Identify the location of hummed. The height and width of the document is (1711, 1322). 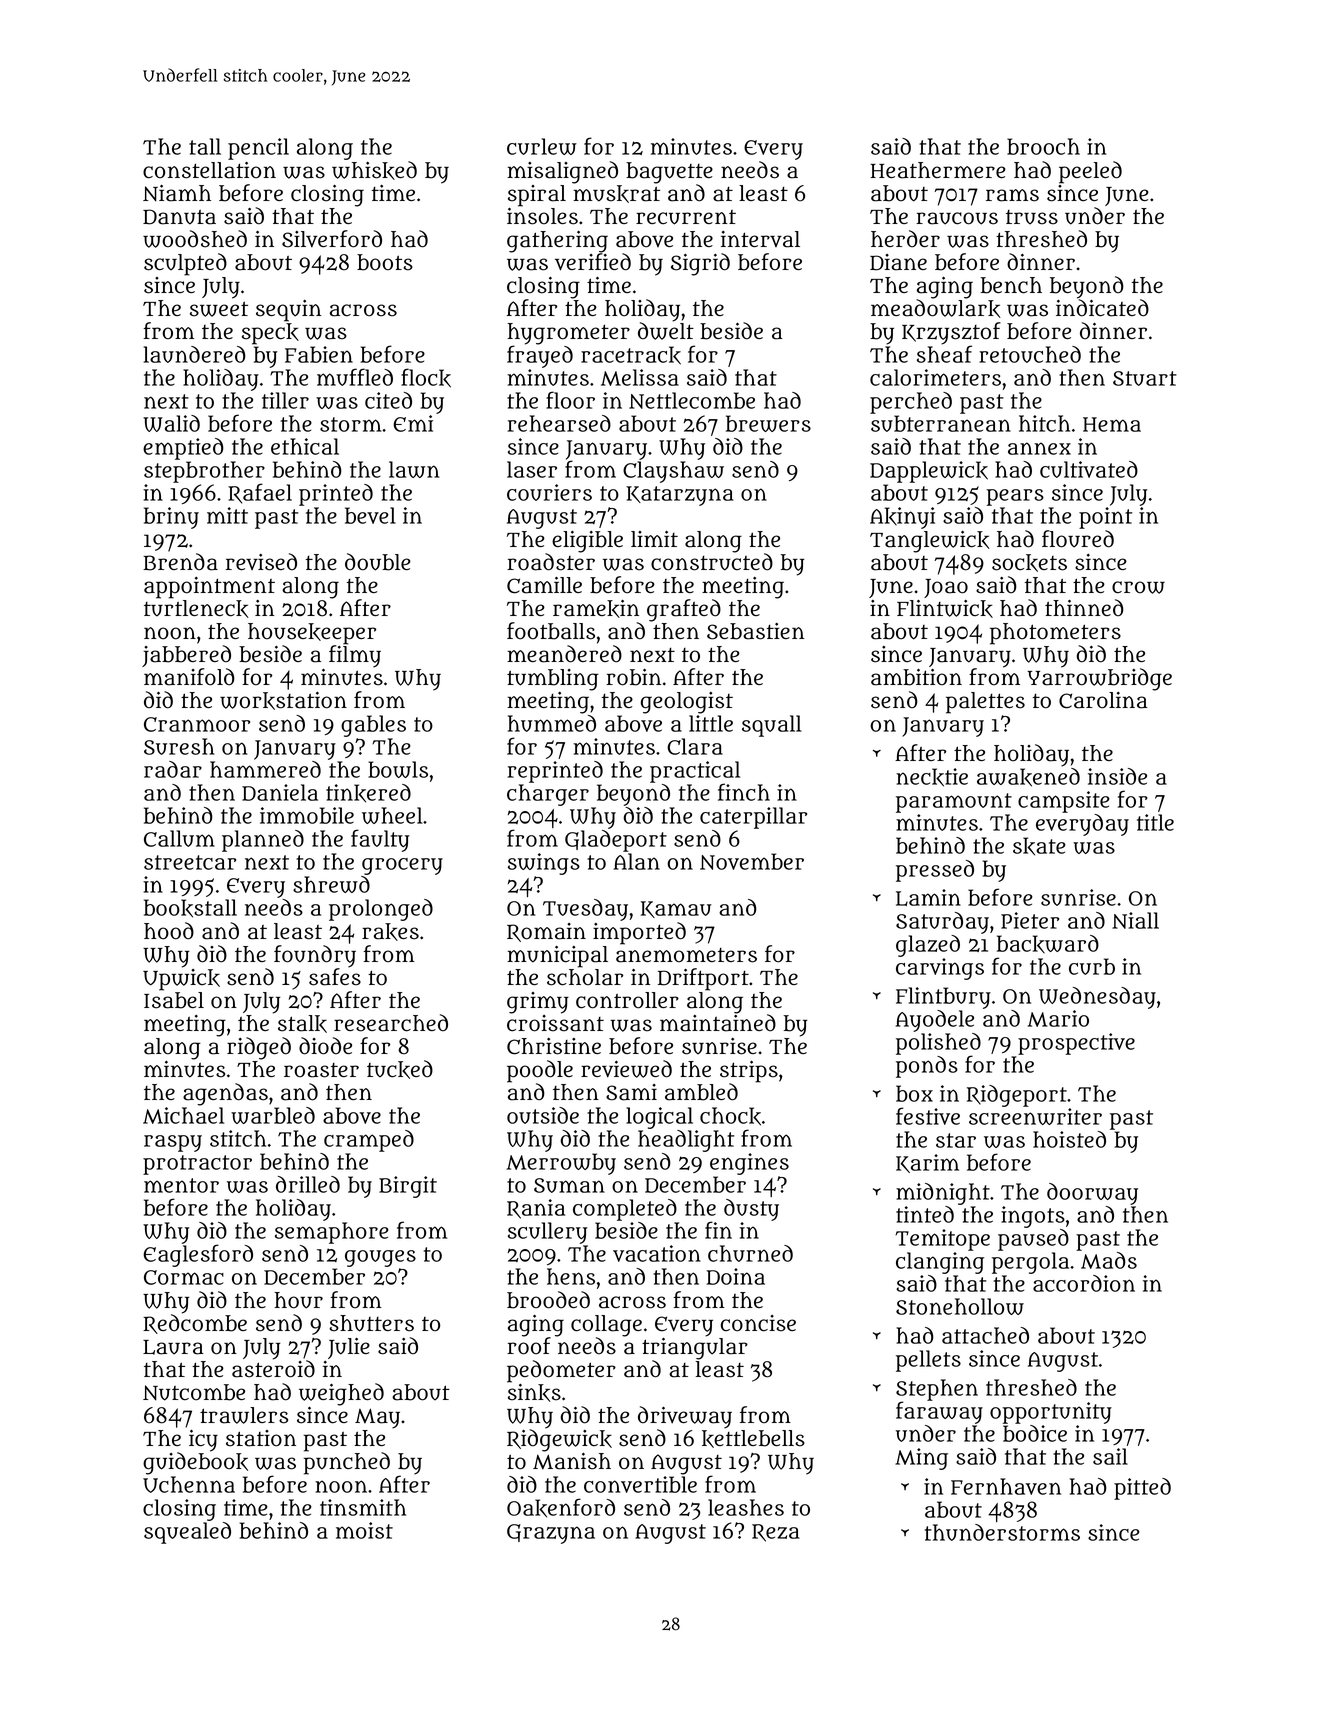
(552, 723).
